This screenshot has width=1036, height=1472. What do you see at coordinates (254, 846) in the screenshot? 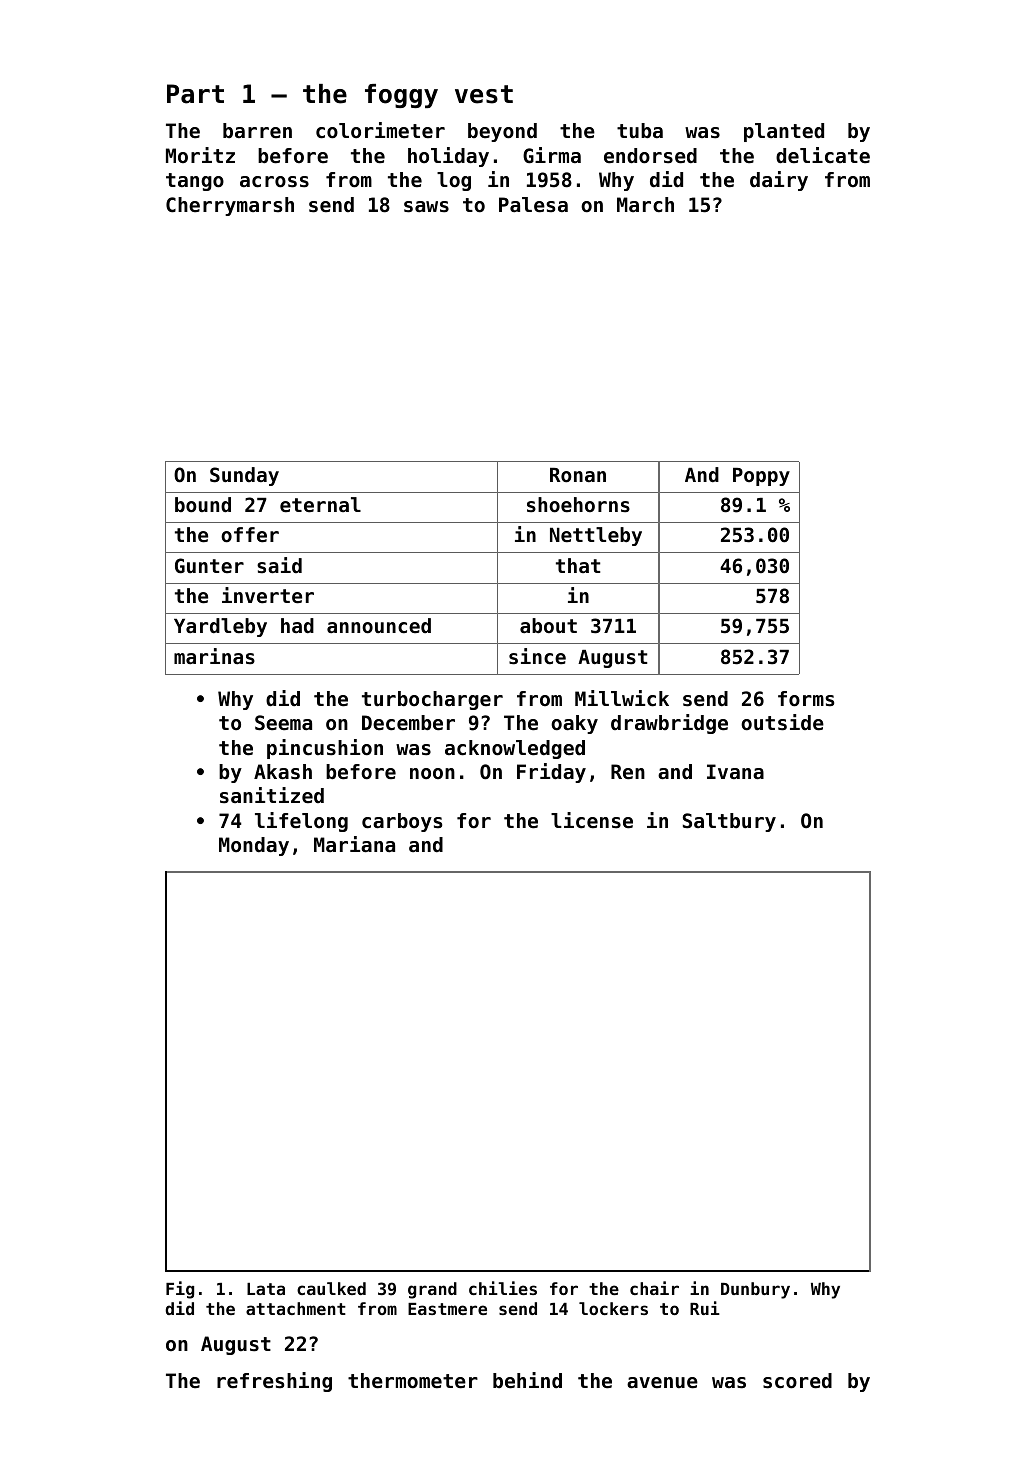
I see `Monday` at bounding box center [254, 846].
